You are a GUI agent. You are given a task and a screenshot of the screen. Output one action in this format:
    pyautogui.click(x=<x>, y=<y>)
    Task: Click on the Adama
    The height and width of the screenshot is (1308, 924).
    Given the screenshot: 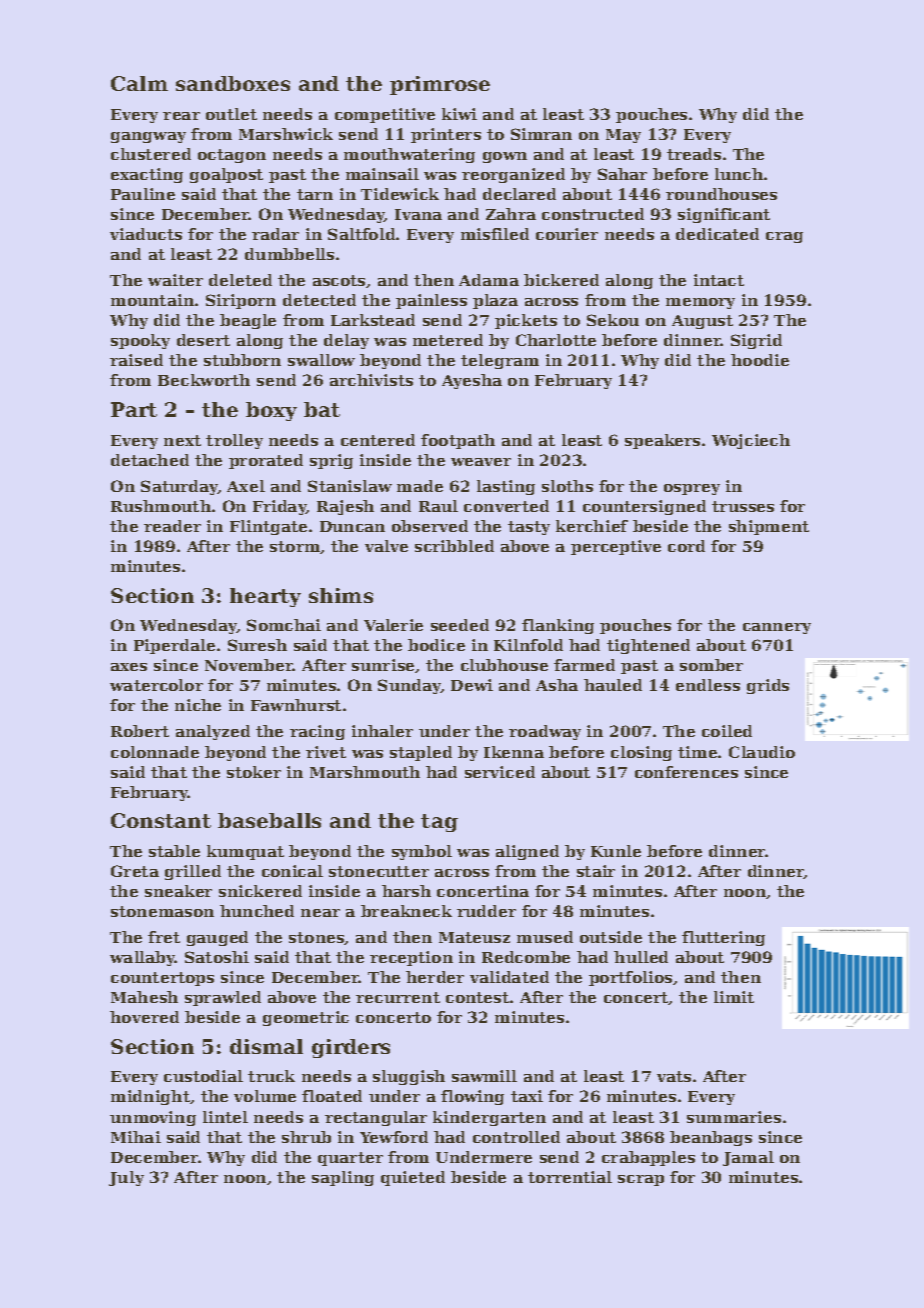 What is the action you would take?
    pyautogui.click(x=489, y=280)
